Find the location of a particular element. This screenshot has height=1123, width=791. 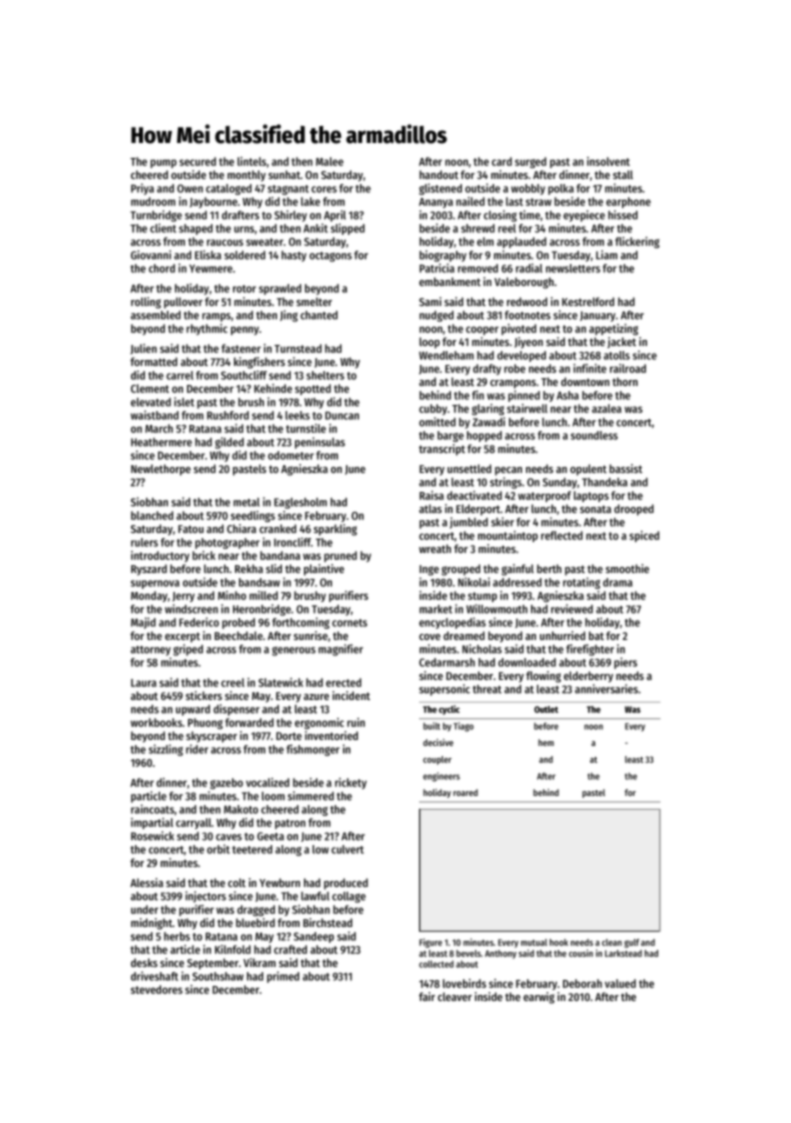

loop is located at coordinates (429, 343).
